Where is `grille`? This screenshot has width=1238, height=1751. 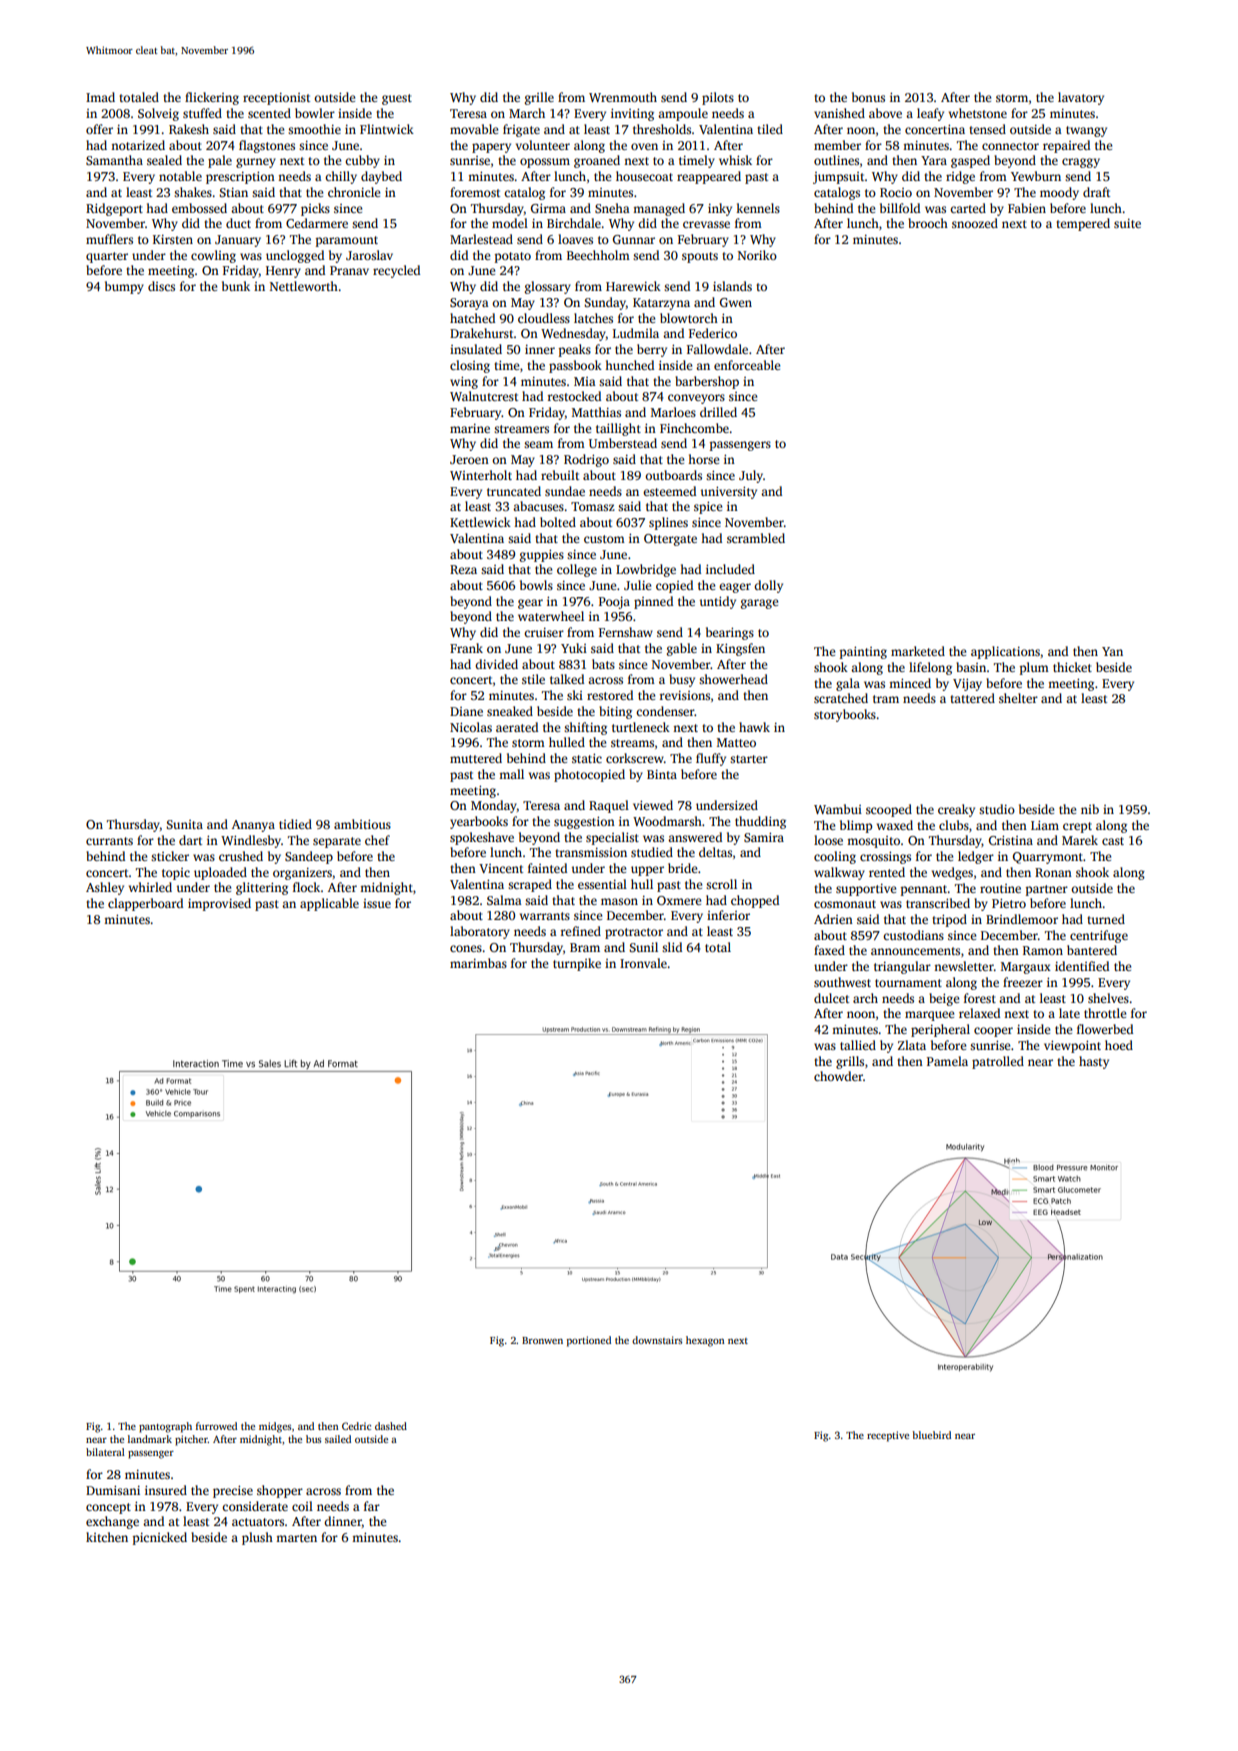 grille is located at coordinates (539, 98).
